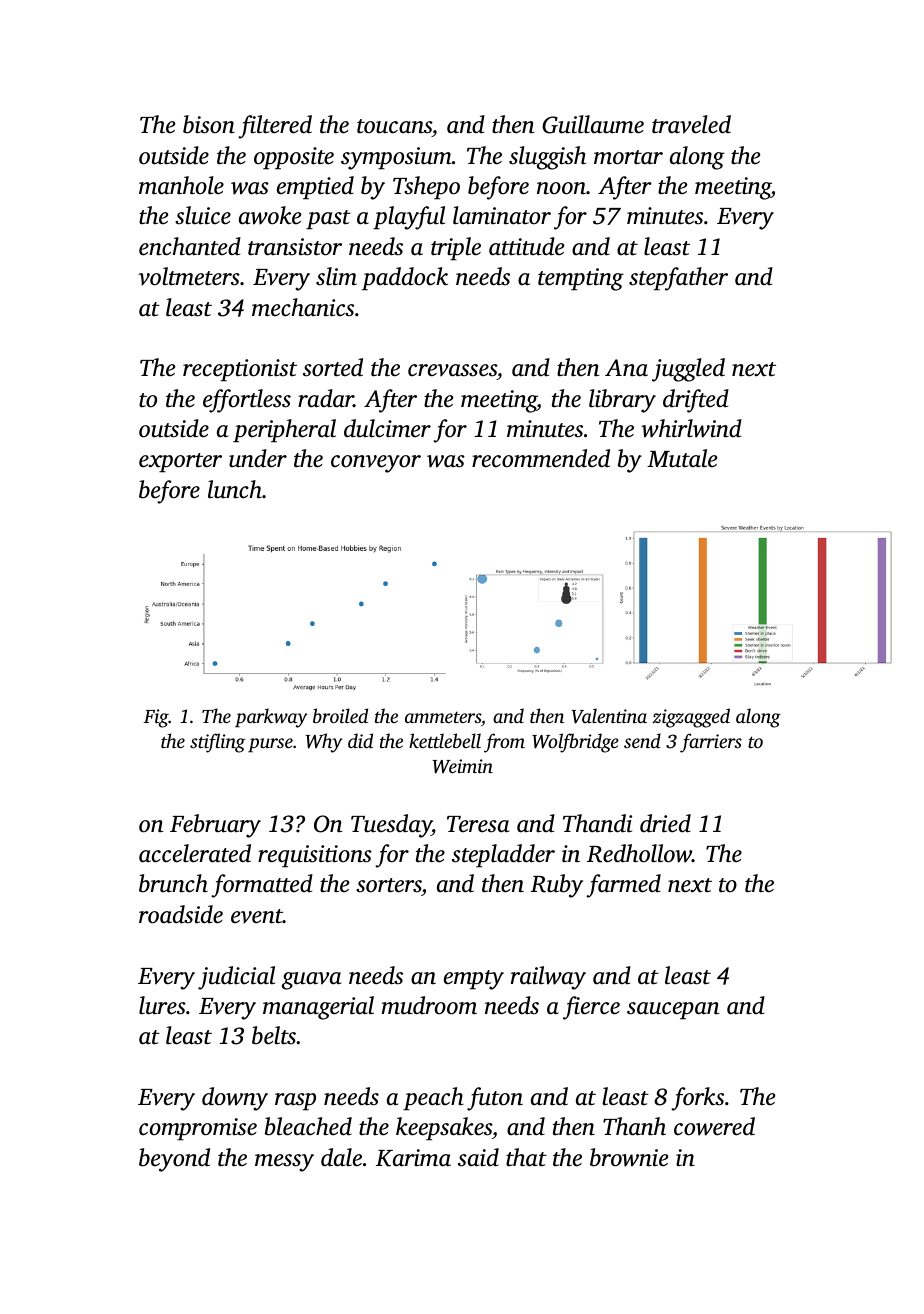  What do you see at coordinates (581, 279) in the image?
I see `tempting` at bounding box center [581, 279].
